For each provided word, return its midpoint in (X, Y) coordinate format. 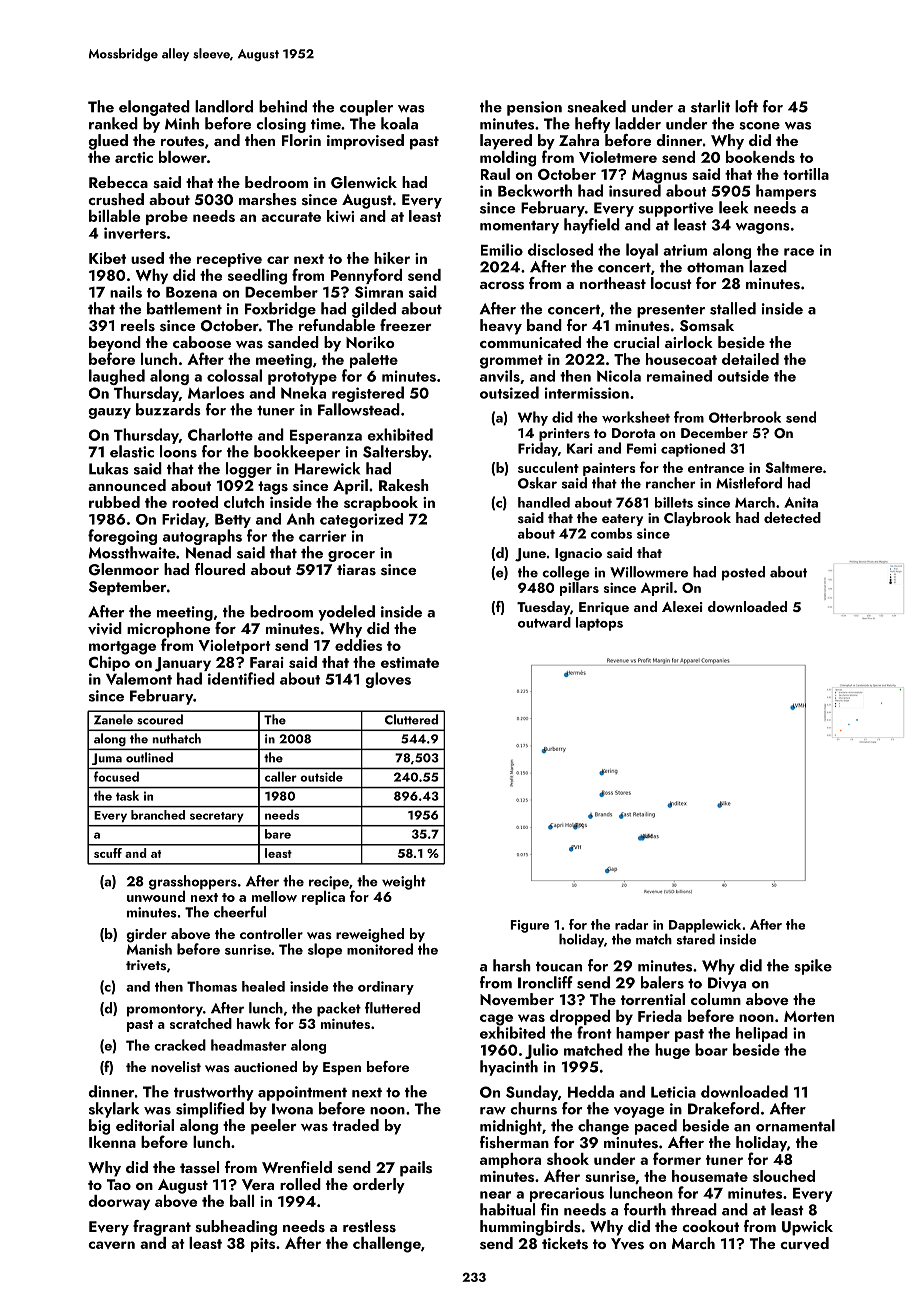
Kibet (107, 258)
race (799, 252)
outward (544, 622)
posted (743, 573)
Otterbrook (745, 417)
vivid (105, 628)
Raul (495, 174)
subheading (236, 1228)
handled (544, 502)
